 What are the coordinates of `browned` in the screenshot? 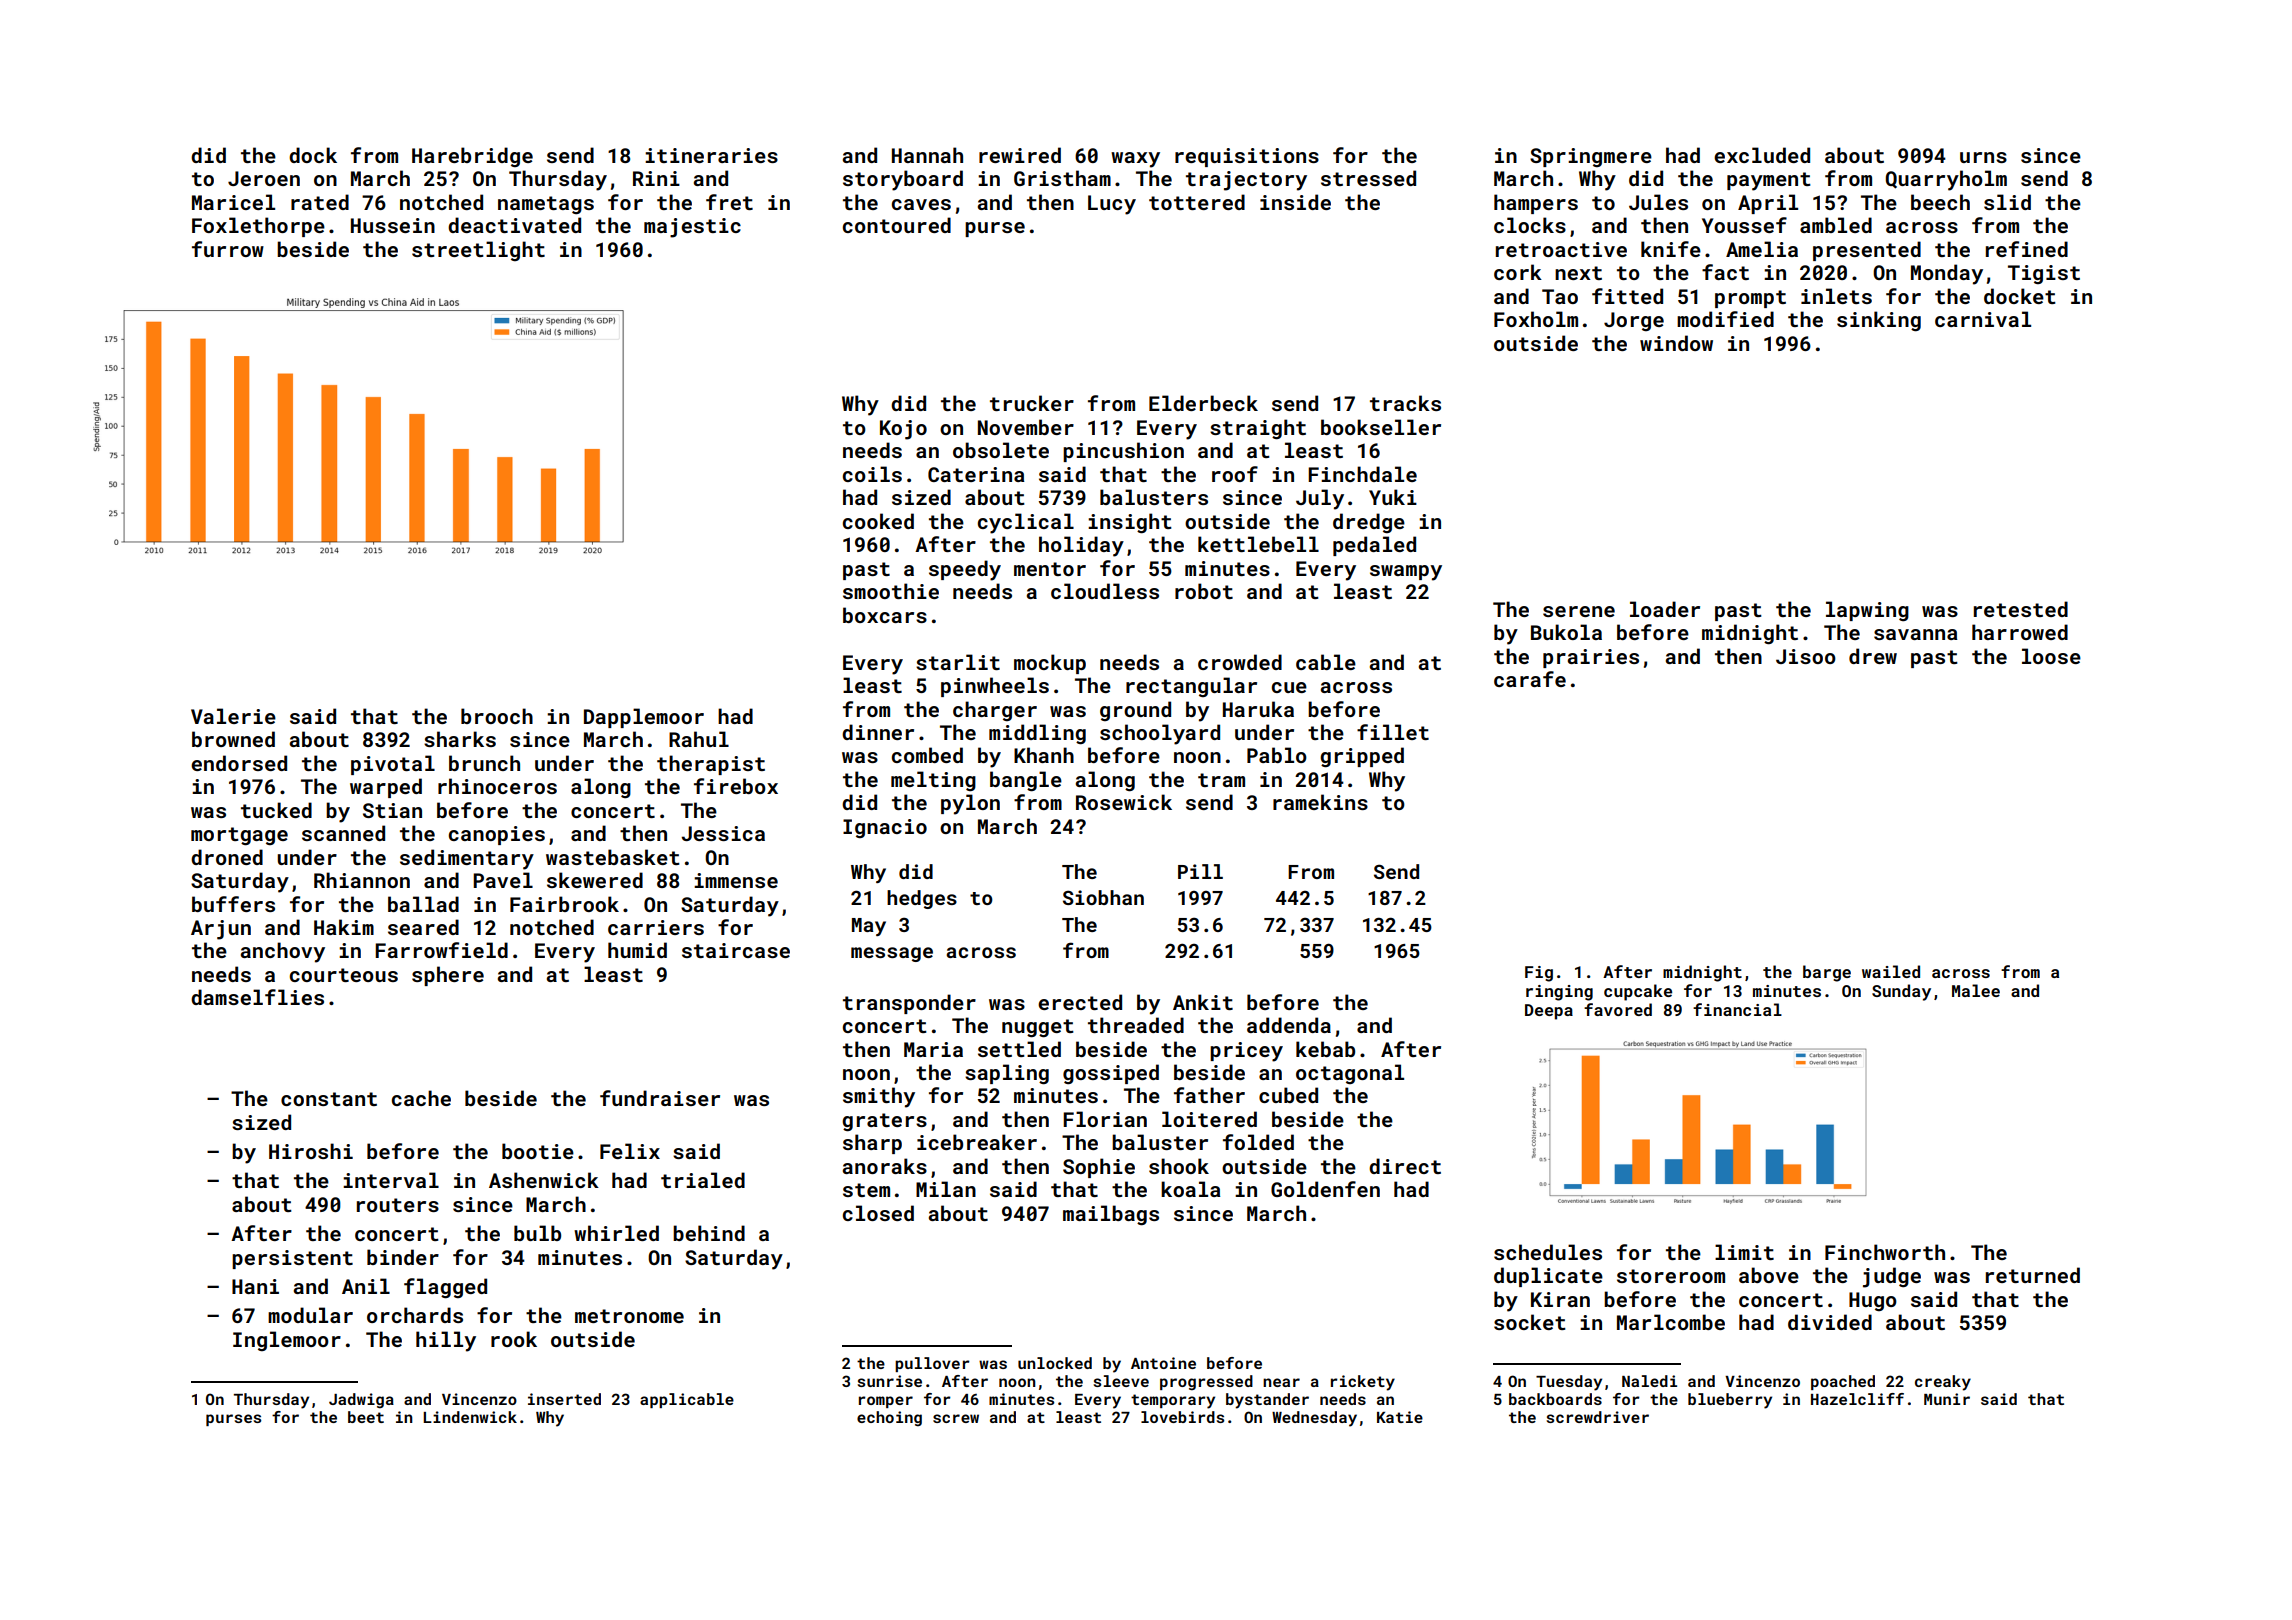 It's located at (233, 739).
